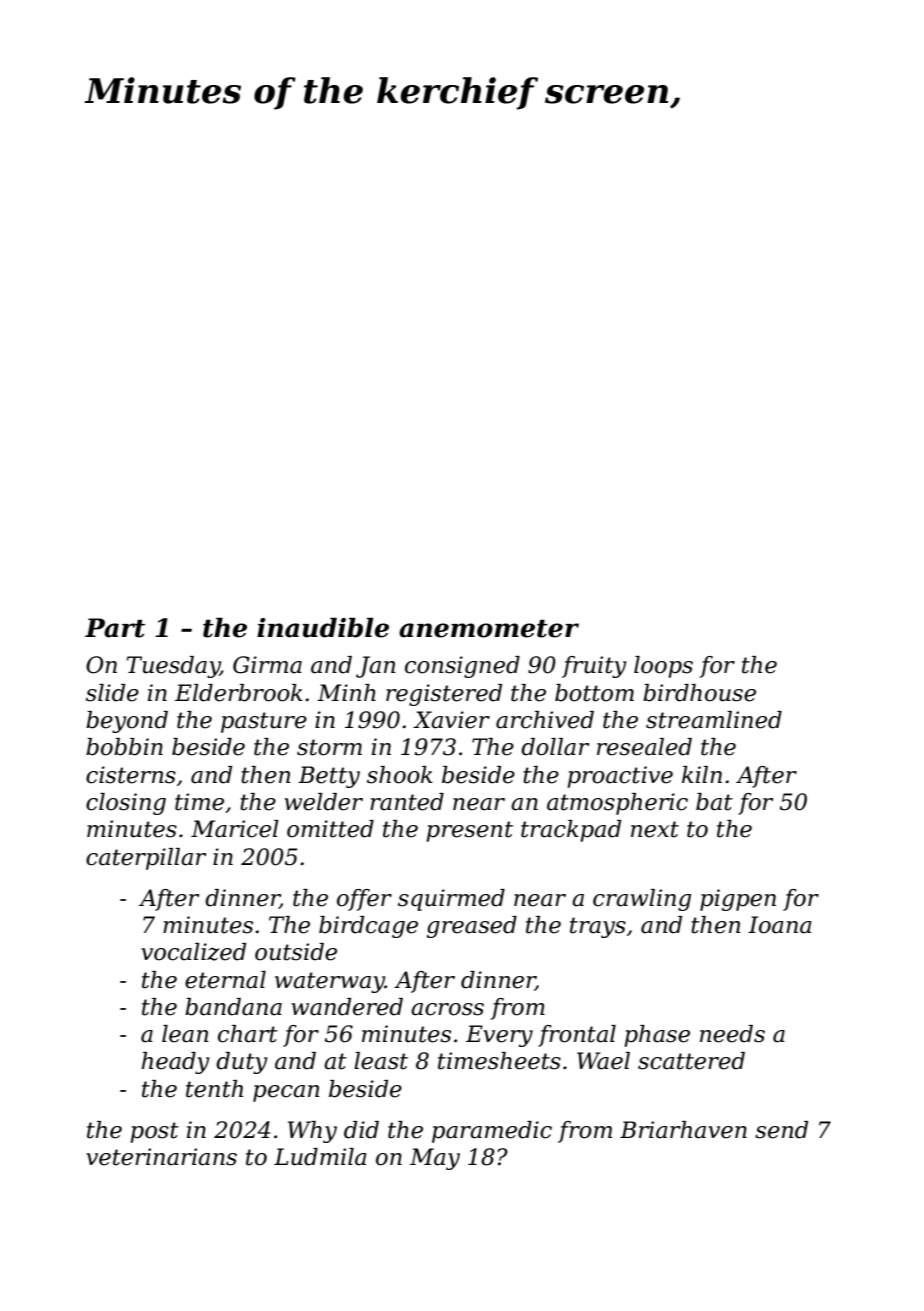 Image resolution: width=924 pixels, height=1311 pixels. Describe the element at coordinates (598, 927) in the document. I see `trays` at that location.
